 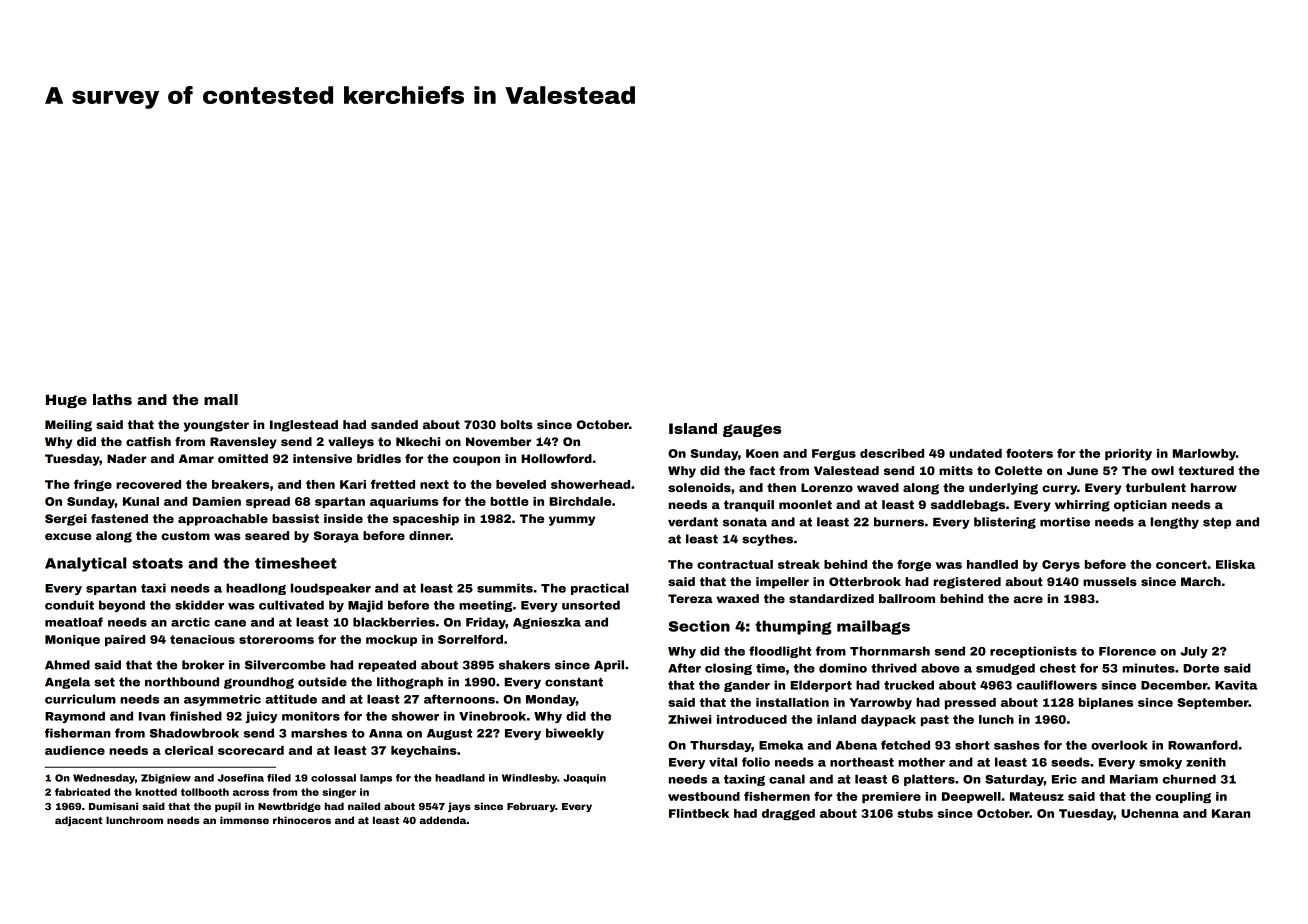 I want to click on harrow, so click(x=1214, y=487).
